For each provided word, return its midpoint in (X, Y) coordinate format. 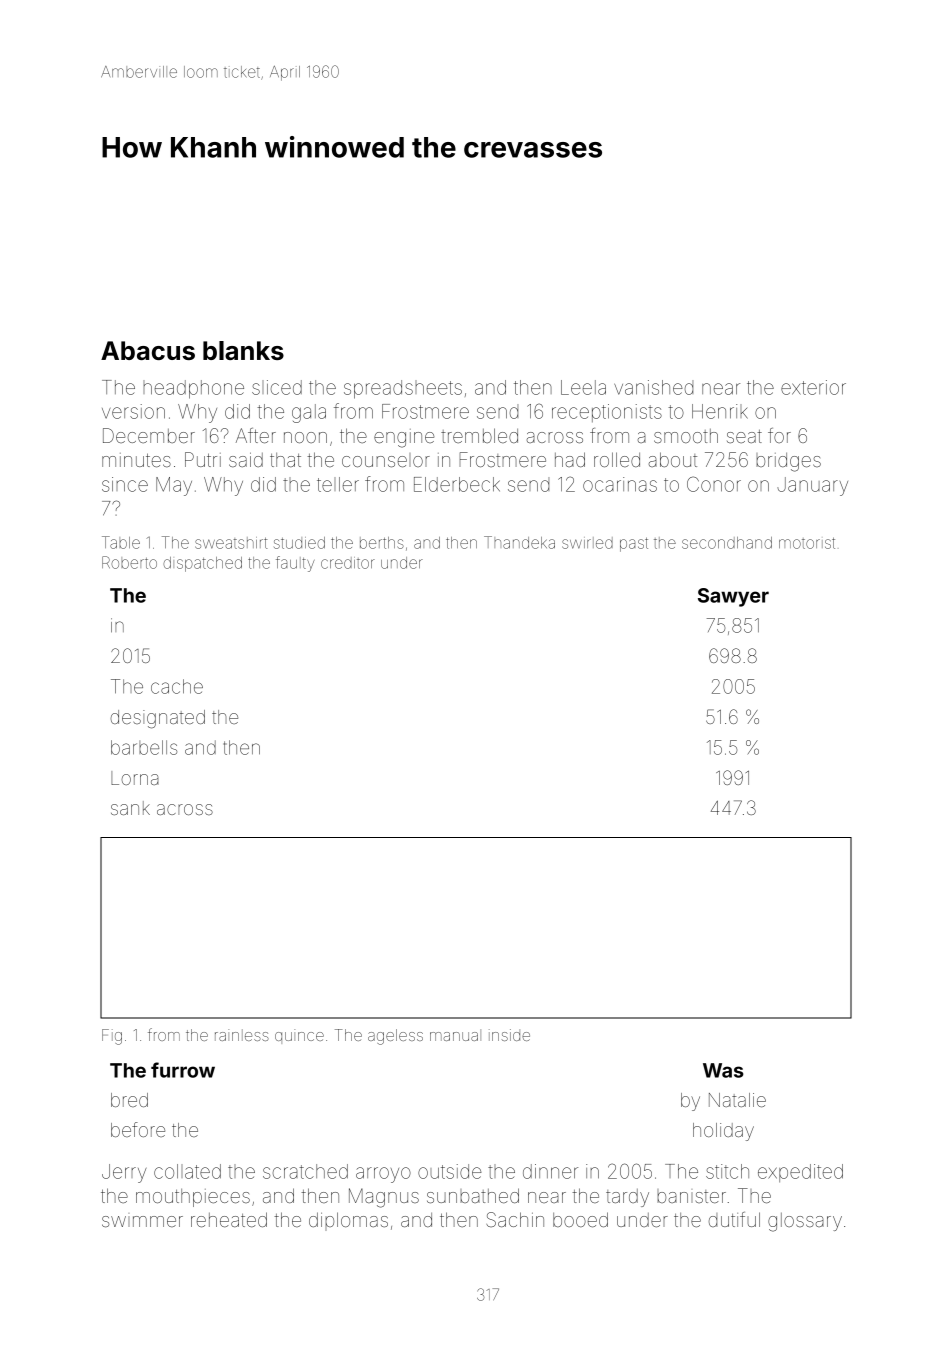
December (149, 435)
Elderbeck (457, 484)
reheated (229, 1219)
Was (723, 1070)
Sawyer (733, 597)
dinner (550, 1171)
